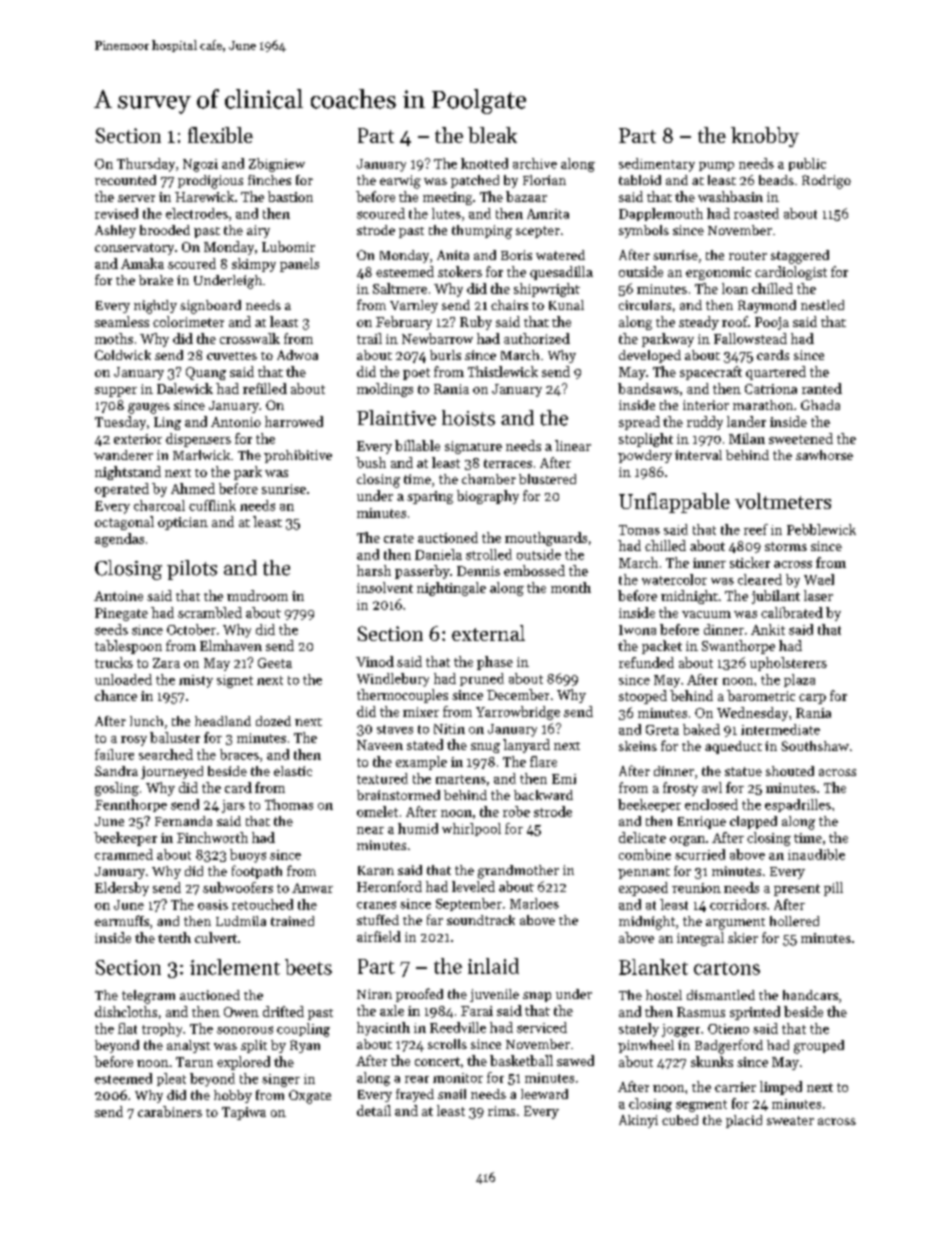 This page has height=1233, width=952. Describe the element at coordinates (275, 663) in the page. I see `Geeta` at that location.
